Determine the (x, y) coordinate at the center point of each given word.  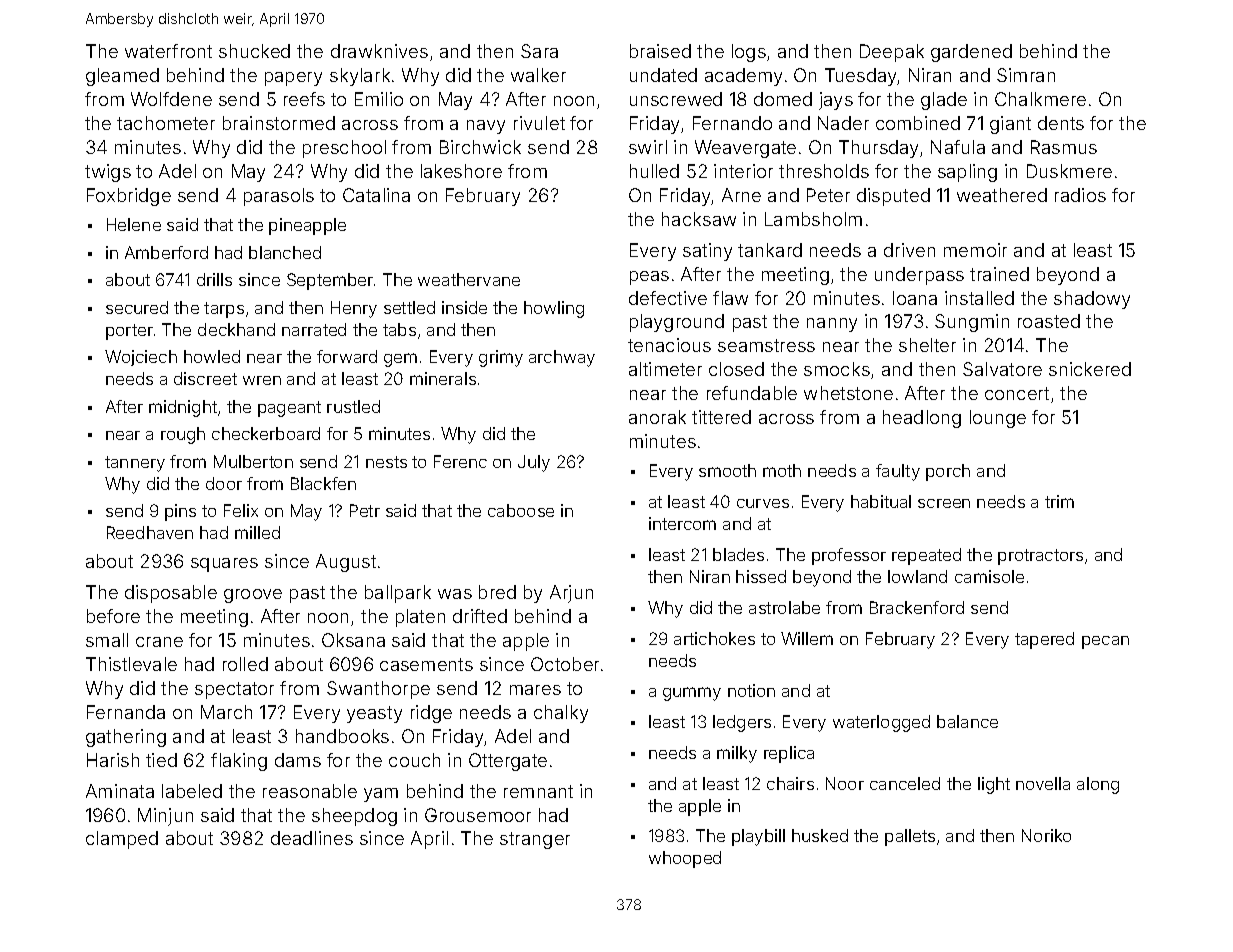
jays (836, 101)
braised (660, 51)
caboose (521, 510)
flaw (730, 298)
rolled (245, 664)
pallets (910, 837)
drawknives (379, 51)
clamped (122, 840)
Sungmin (972, 323)
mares (535, 690)
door (224, 483)
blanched (285, 252)
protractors (1040, 557)
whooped (685, 859)
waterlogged (881, 723)
